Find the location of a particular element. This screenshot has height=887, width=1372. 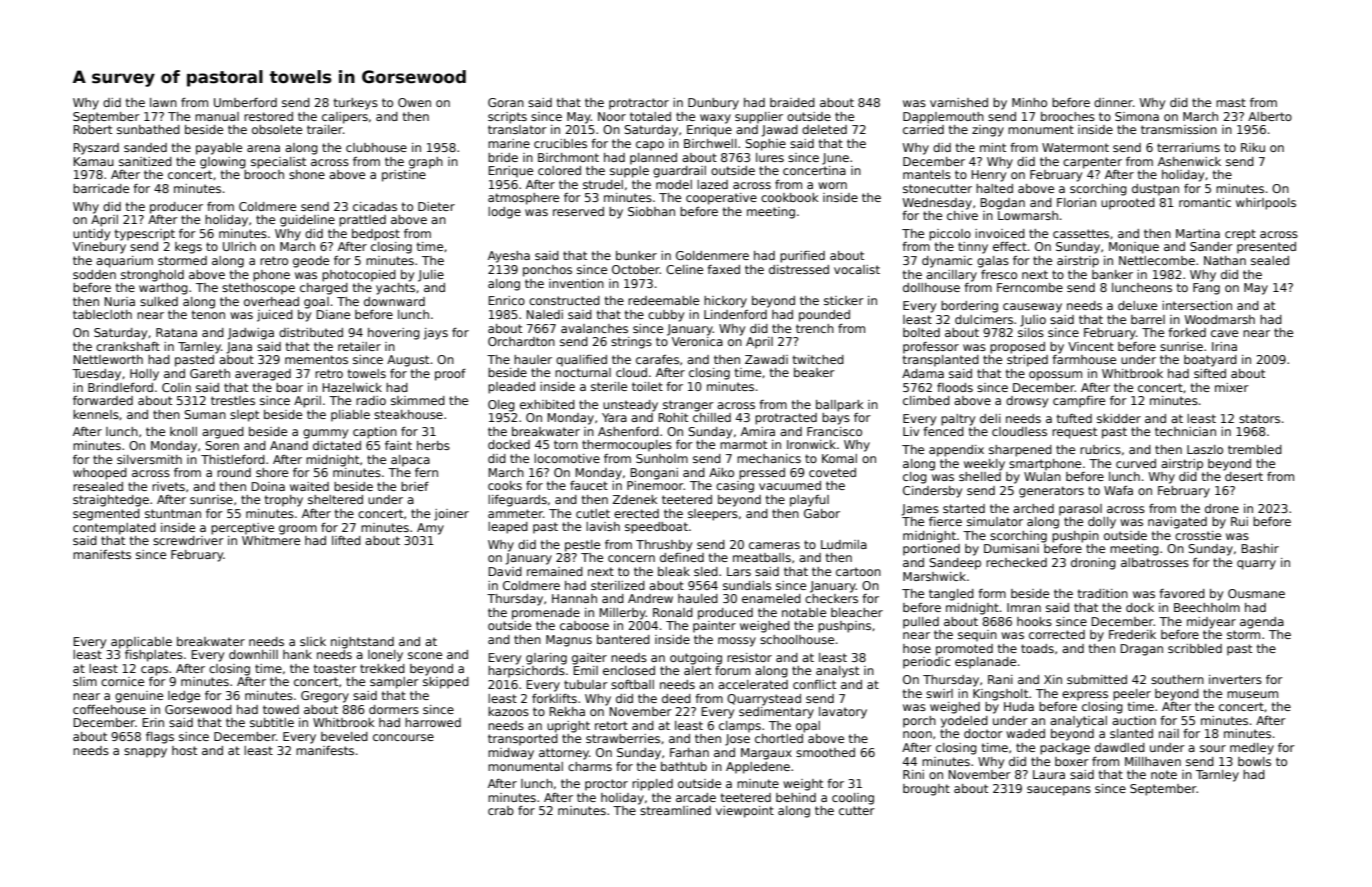

drone is located at coordinates (1222, 508).
